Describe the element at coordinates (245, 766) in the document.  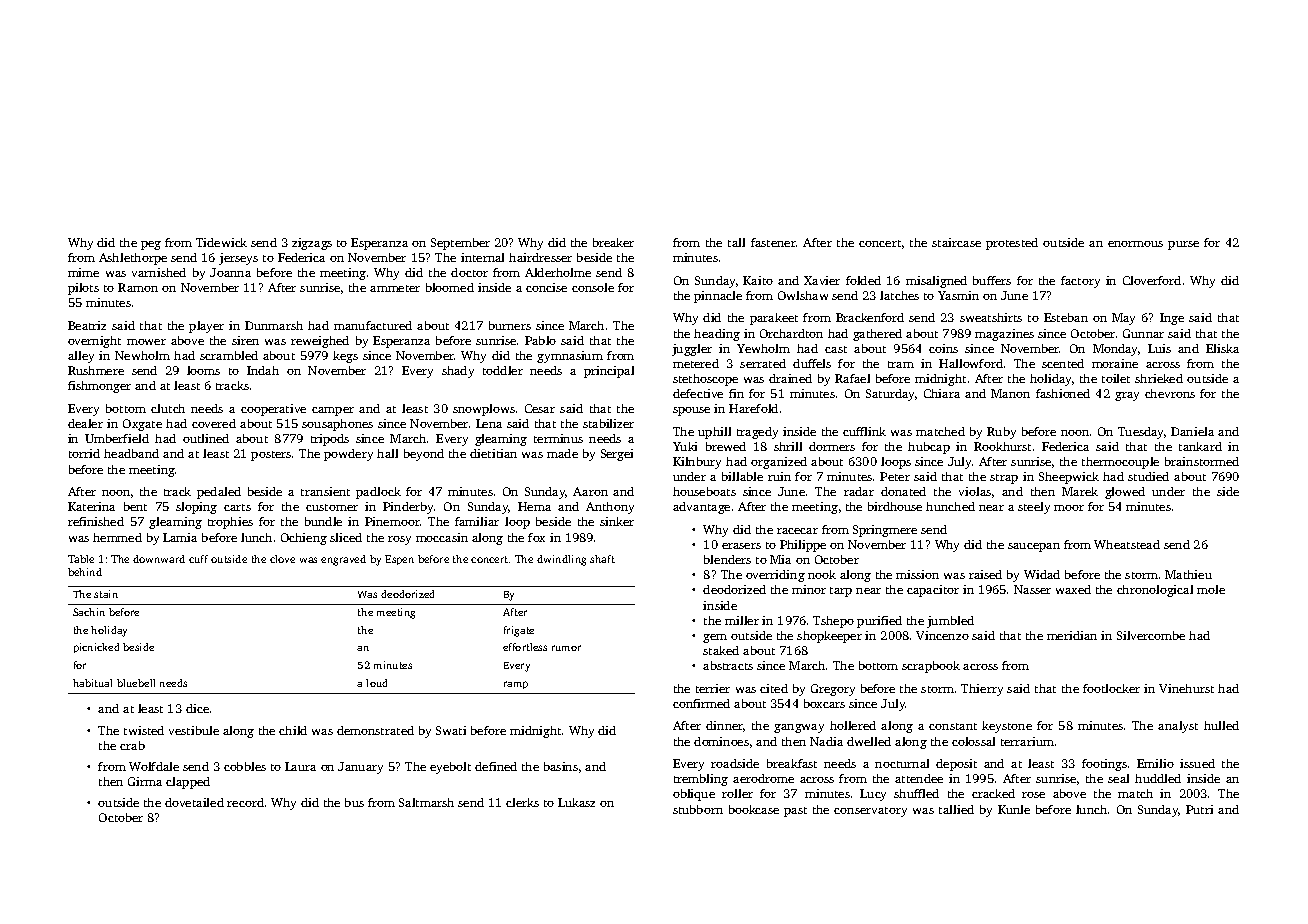
I see `cobbles` at that location.
